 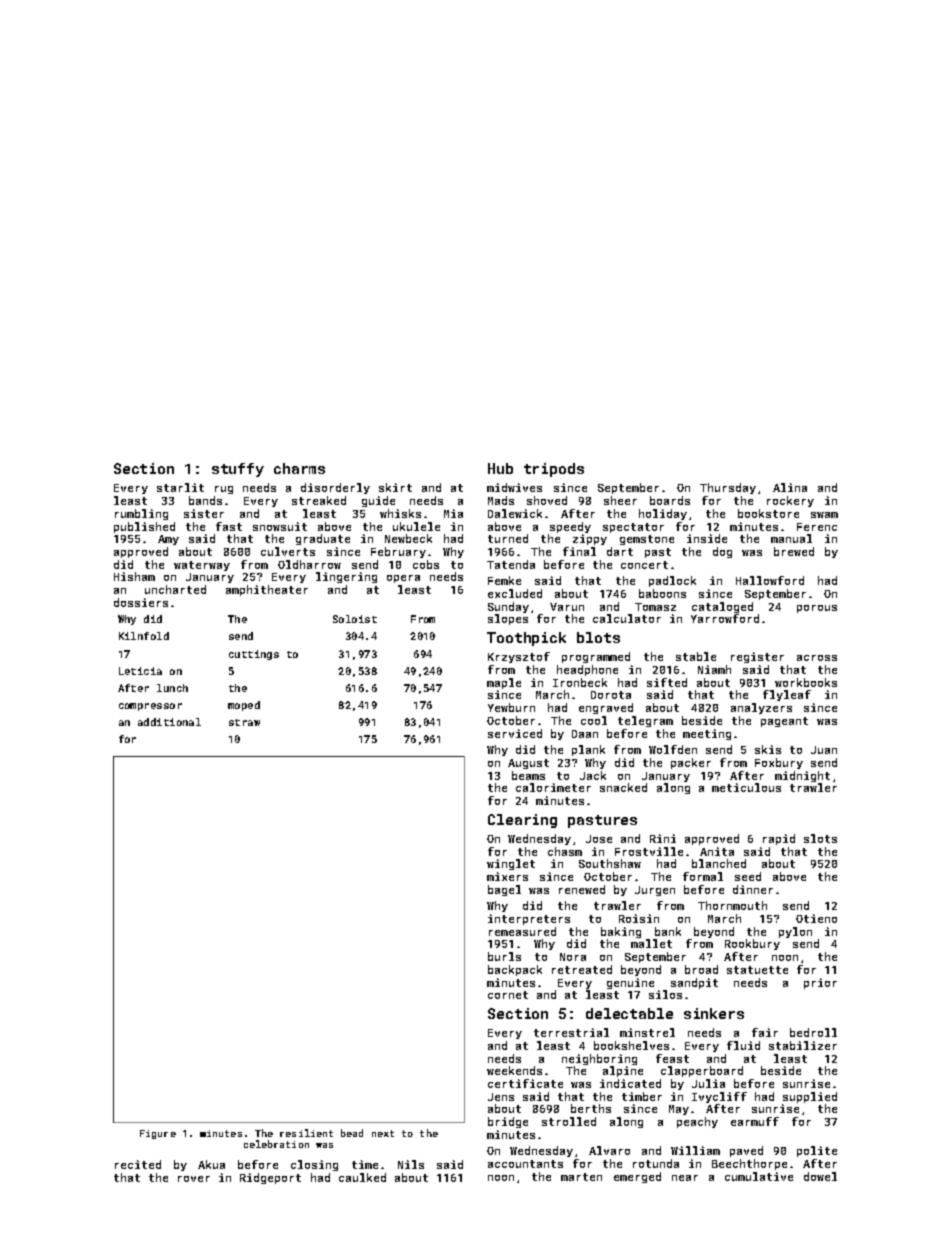 I want to click on tripods, so click(x=554, y=470).
